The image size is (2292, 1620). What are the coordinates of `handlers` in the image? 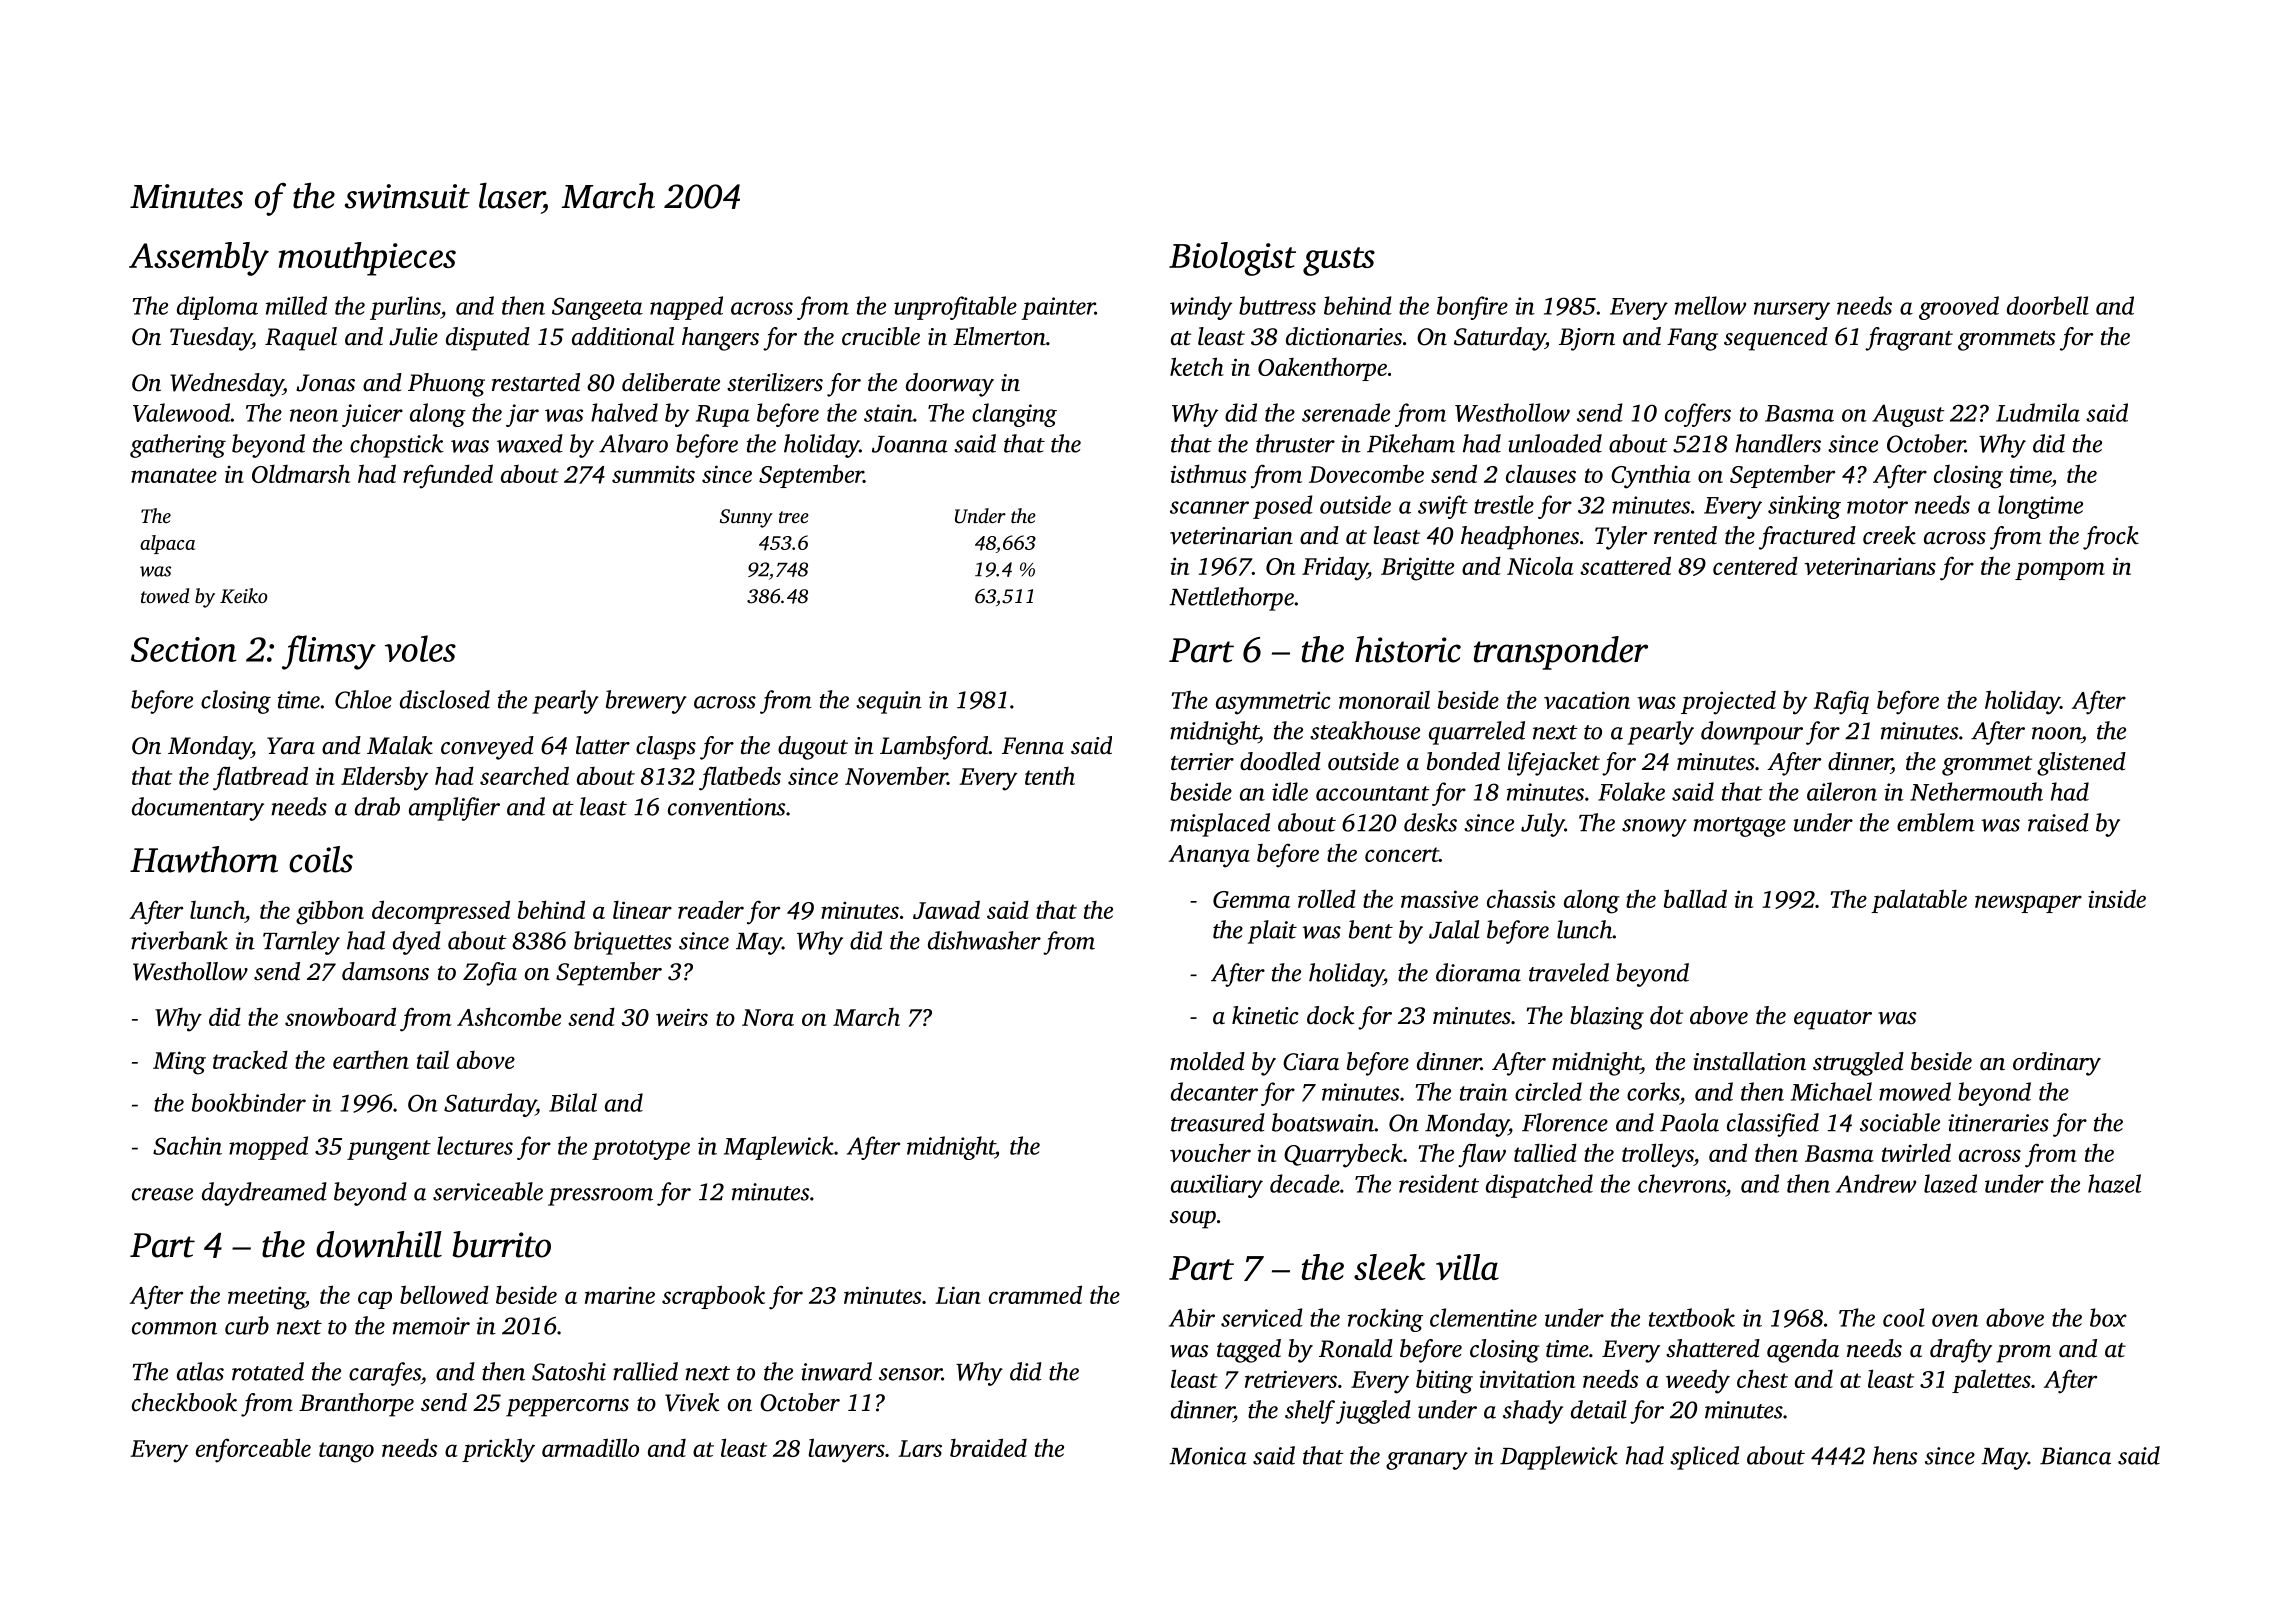 It's located at (1778, 443).
